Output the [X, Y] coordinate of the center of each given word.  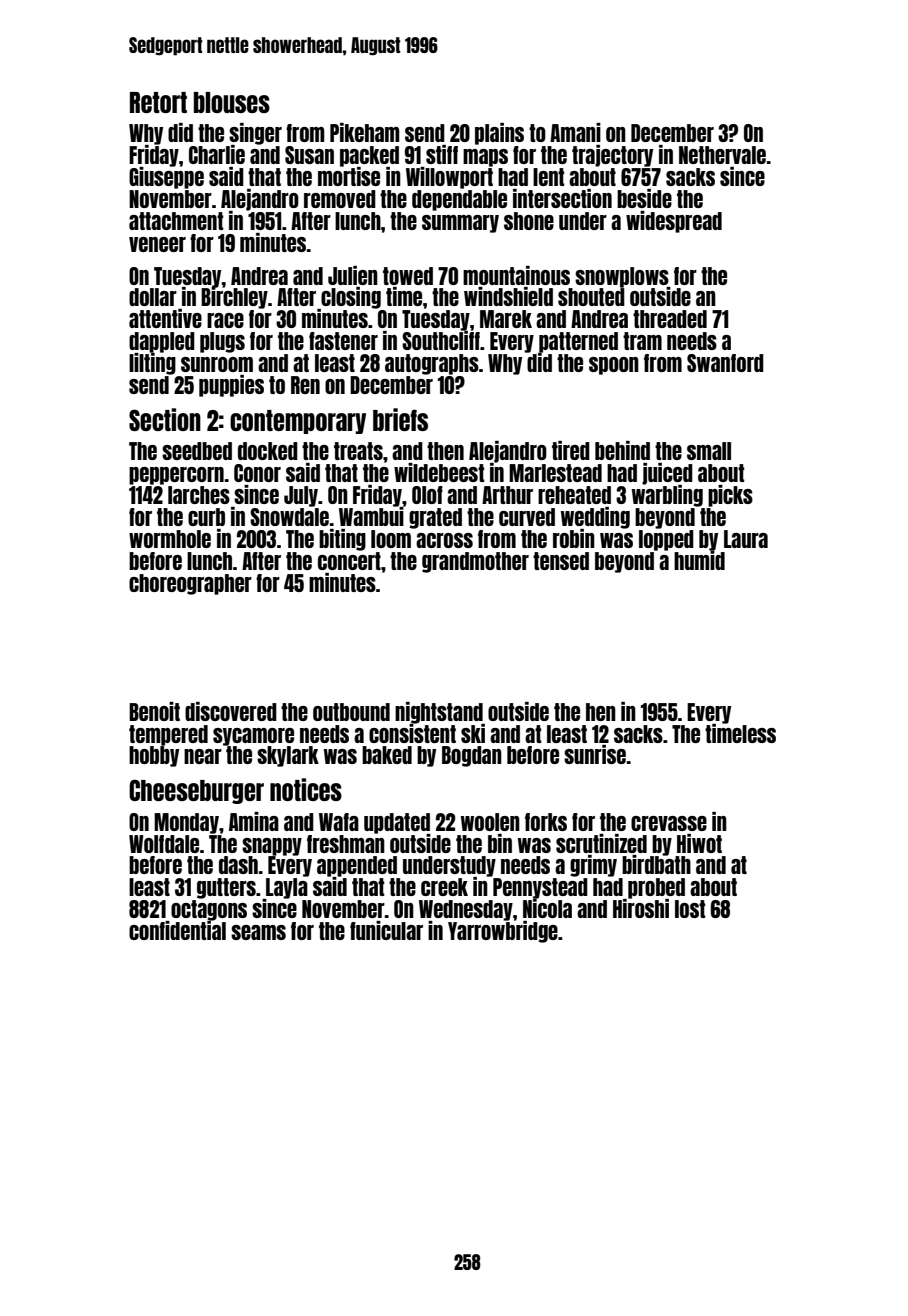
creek [444, 887]
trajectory [612, 156]
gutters [226, 888]
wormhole [170, 539]
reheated [574, 495]
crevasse [669, 823]
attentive [165, 318]
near [203, 756]
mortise [349, 176]
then [445, 451]
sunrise [595, 754]
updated [397, 823]
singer [255, 134]
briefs [400, 419]
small [709, 451]
